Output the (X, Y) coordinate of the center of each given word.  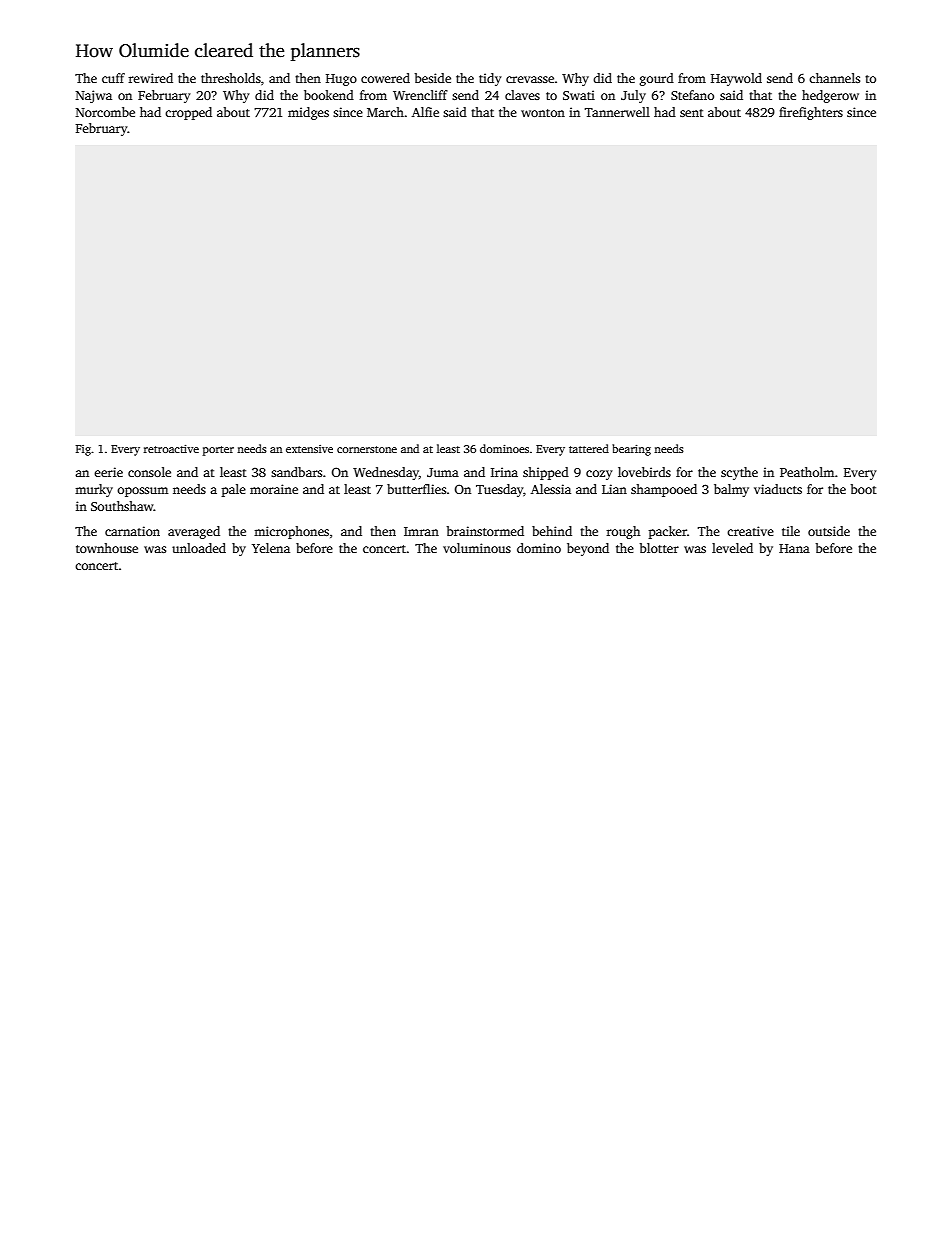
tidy (490, 79)
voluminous (477, 548)
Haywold (736, 79)
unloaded (199, 548)
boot (864, 489)
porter (218, 451)
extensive (309, 449)
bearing (631, 450)
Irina (504, 472)
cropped (188, 113)
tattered (589, 448)
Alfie (425, 112)
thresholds (231, 78)
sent (692, 113)
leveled (732, 548)
